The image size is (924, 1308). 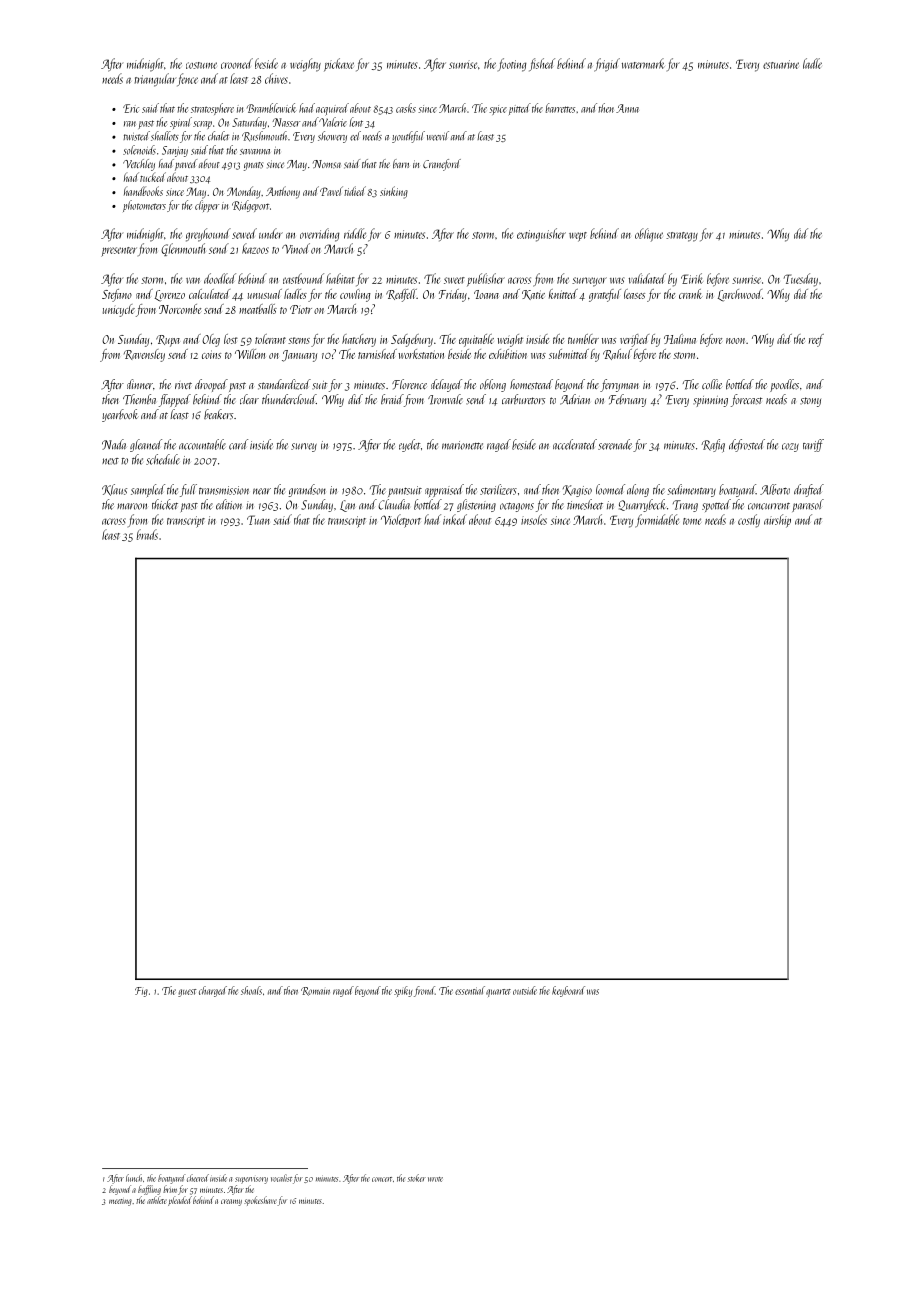 I want to click on frond, so click(x=424, y=991).
